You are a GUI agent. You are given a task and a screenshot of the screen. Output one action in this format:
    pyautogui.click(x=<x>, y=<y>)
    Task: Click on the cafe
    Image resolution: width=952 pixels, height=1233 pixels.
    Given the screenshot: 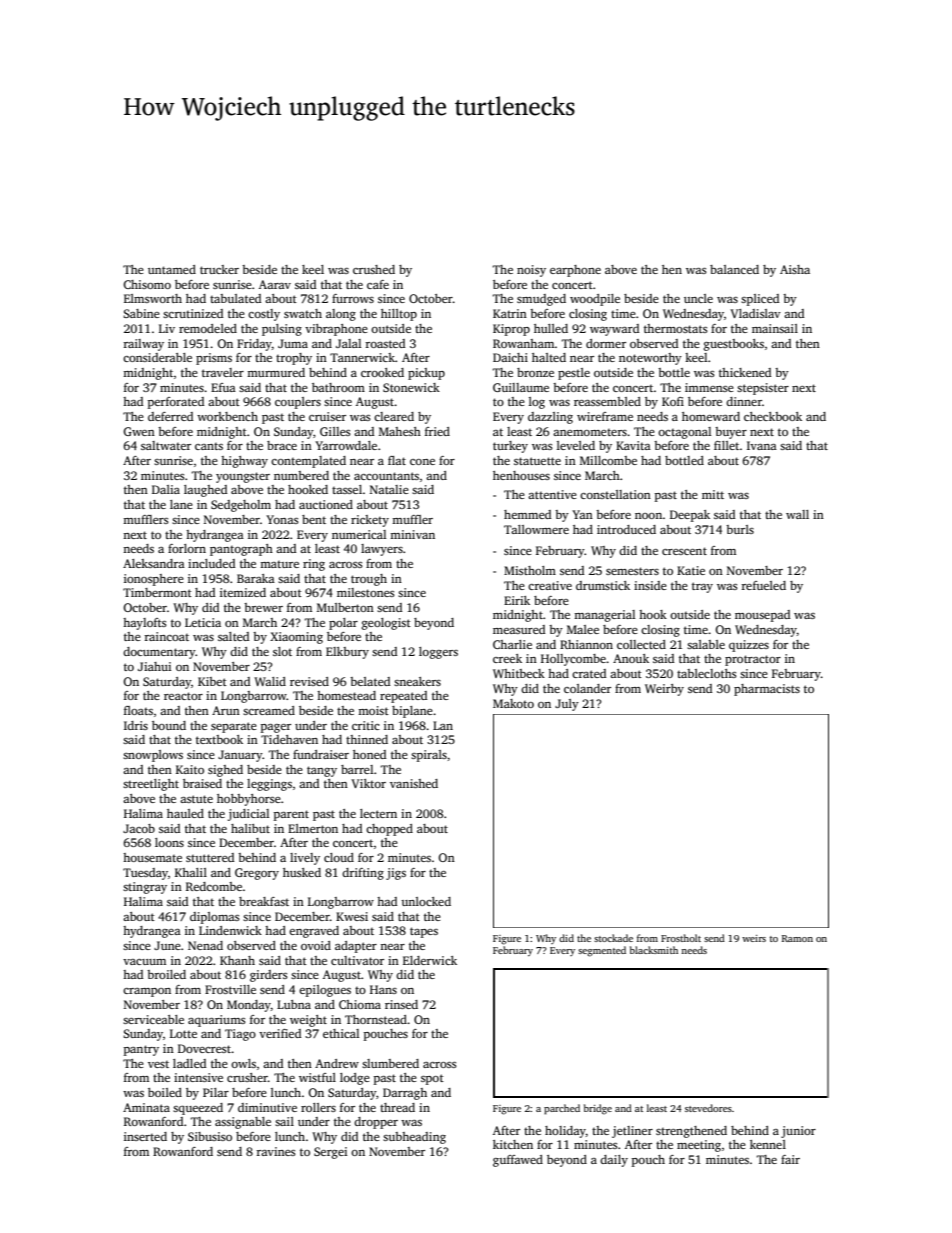 What is the action you would take?
    pyautogui.click(x=378, y=284)
